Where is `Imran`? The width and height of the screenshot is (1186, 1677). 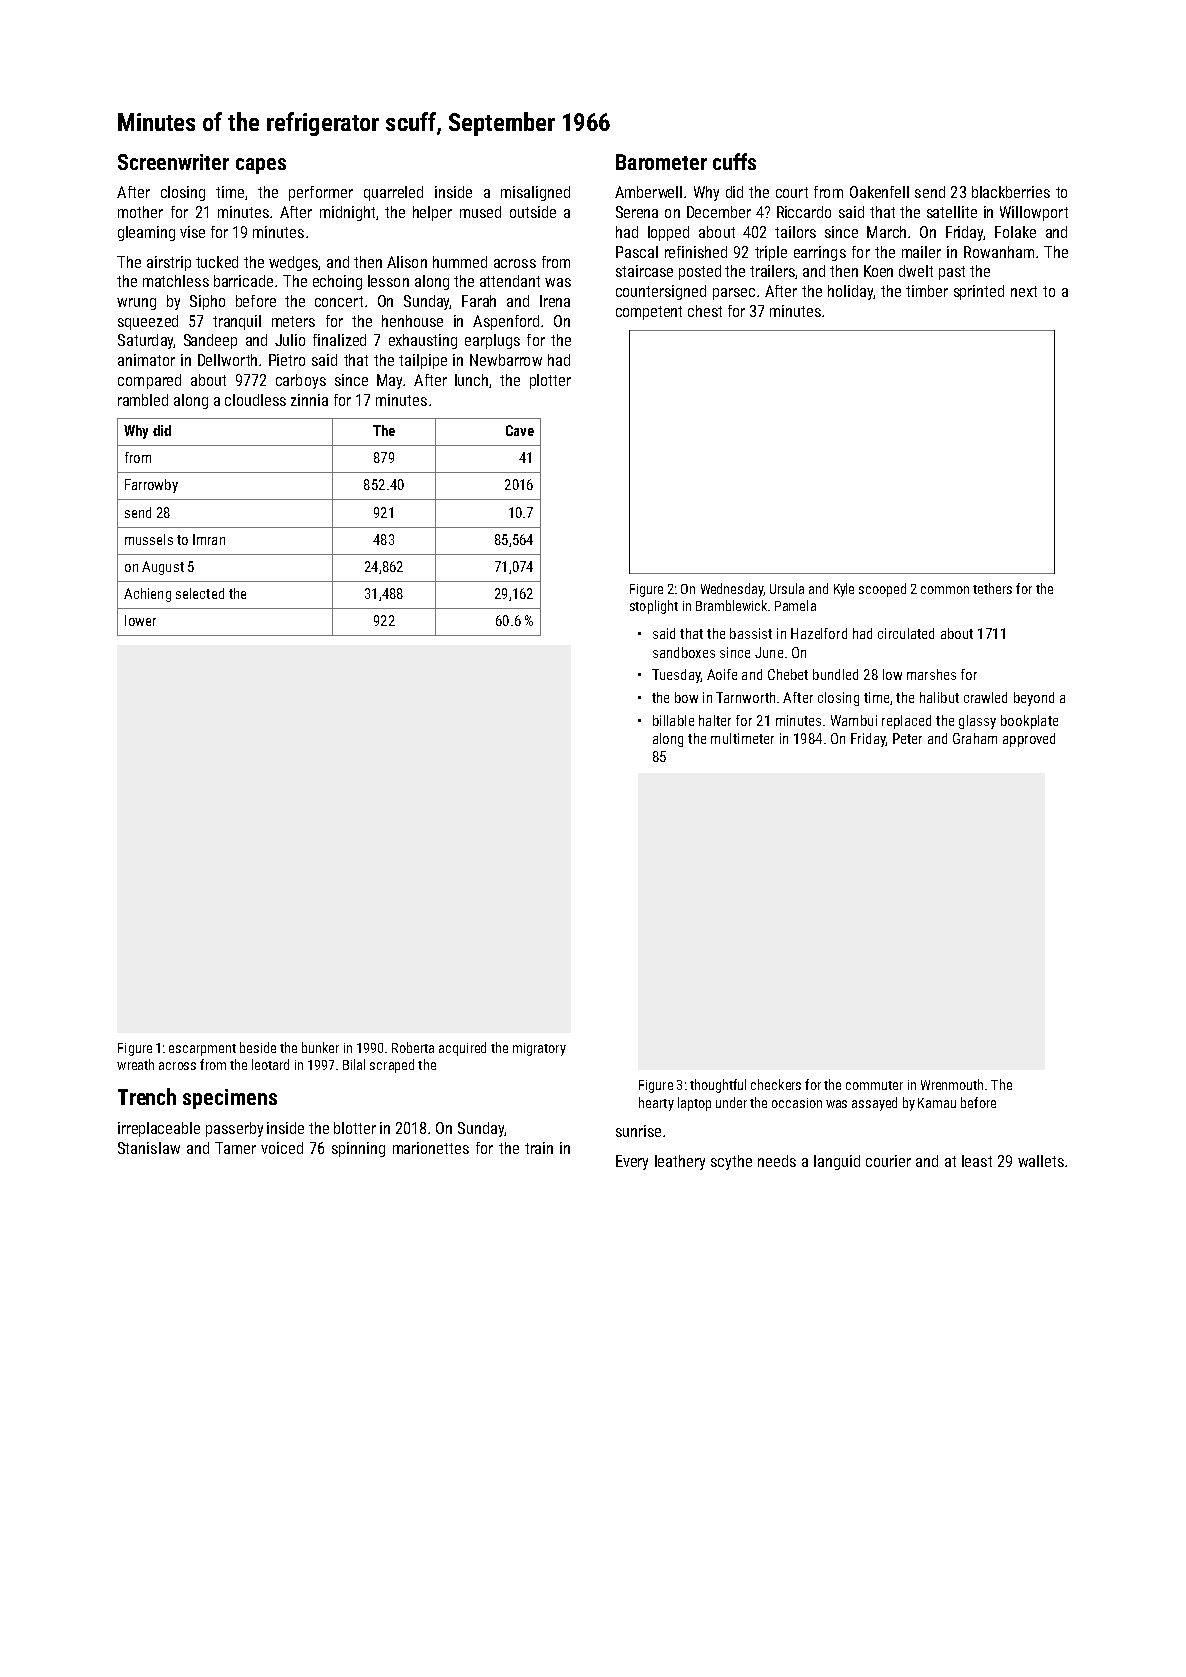 Imran is located at coordinates (209, 539).
